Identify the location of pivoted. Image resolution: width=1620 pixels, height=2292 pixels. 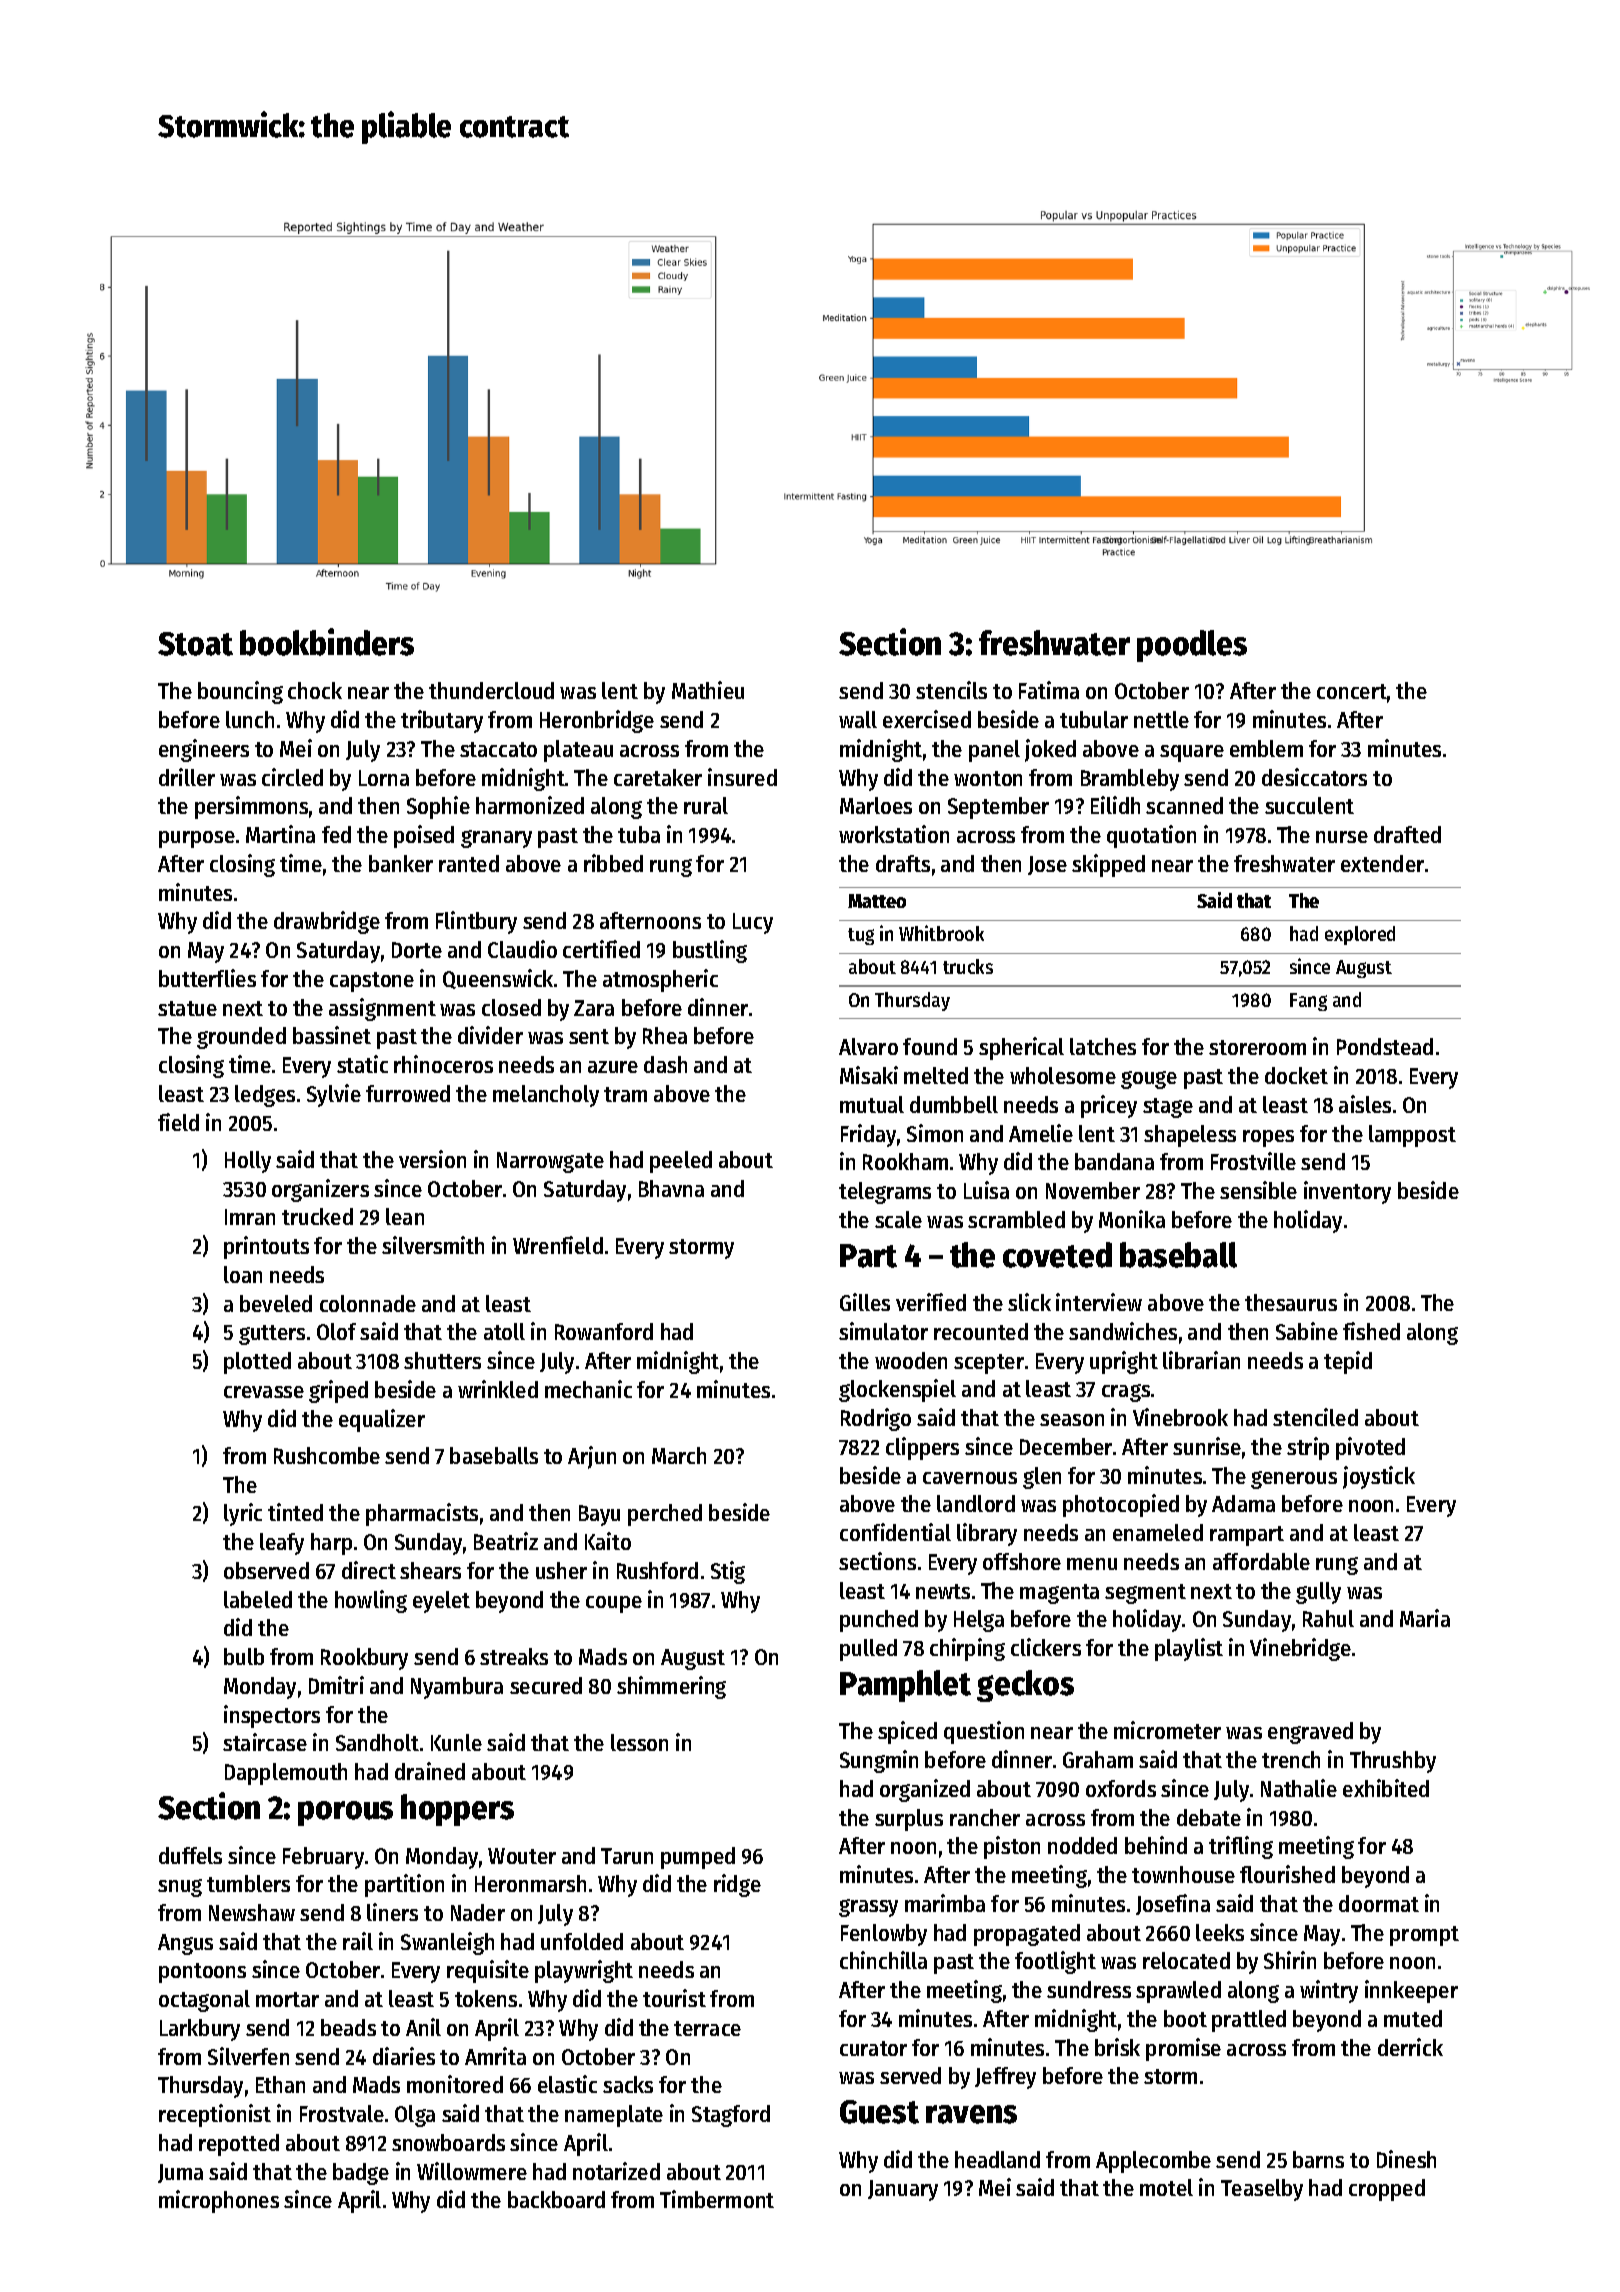
(1370, 1448).
